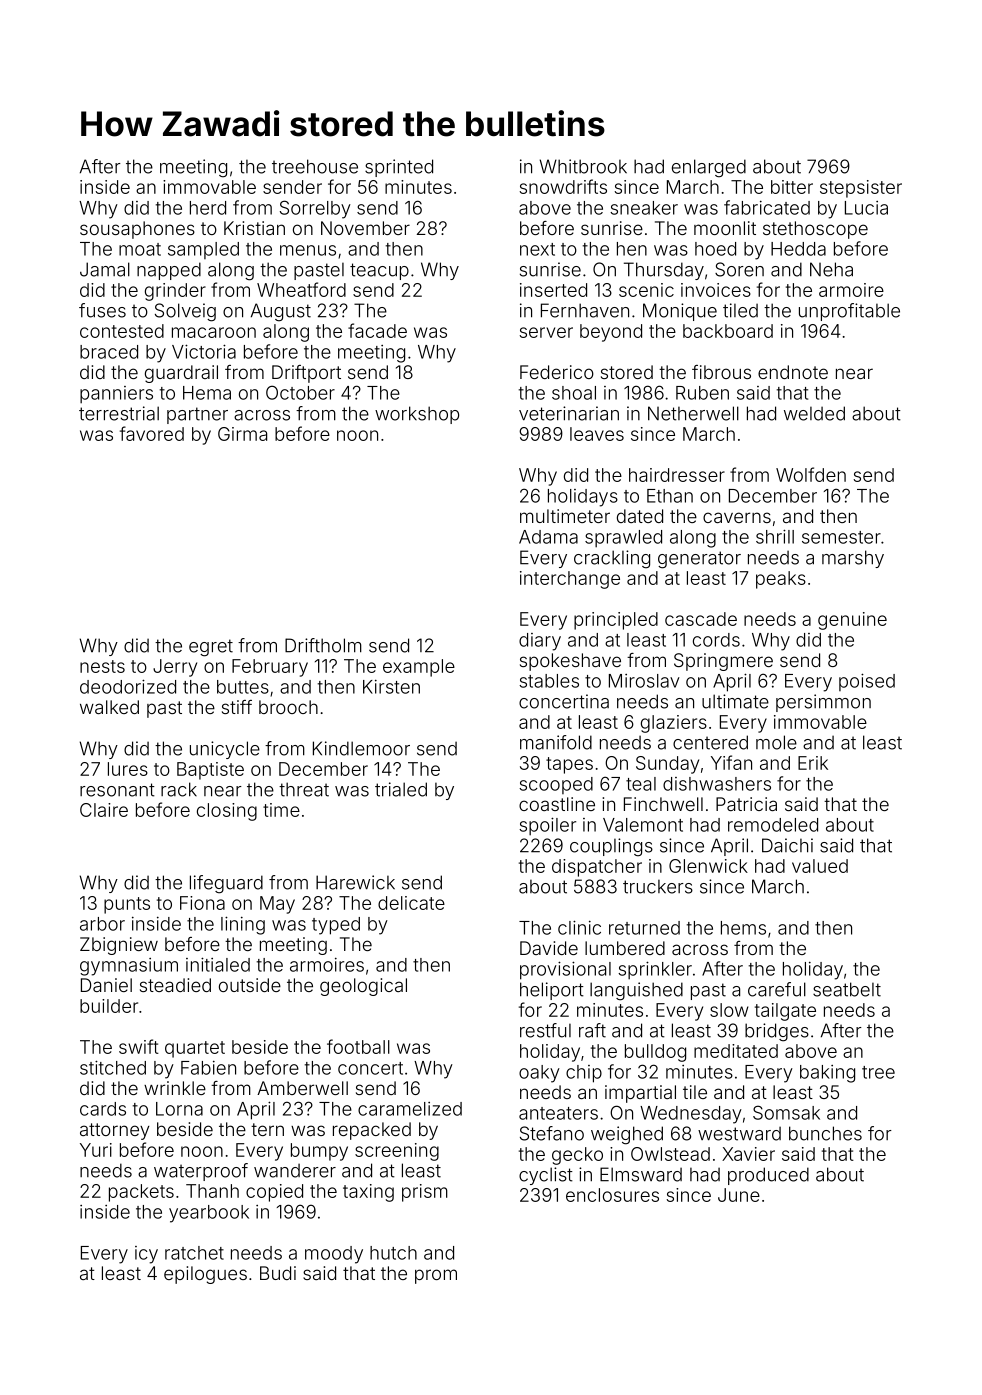  Describe the element at coordinates (205, 1275) in the screenshot. I see `epilogues` at that location.
